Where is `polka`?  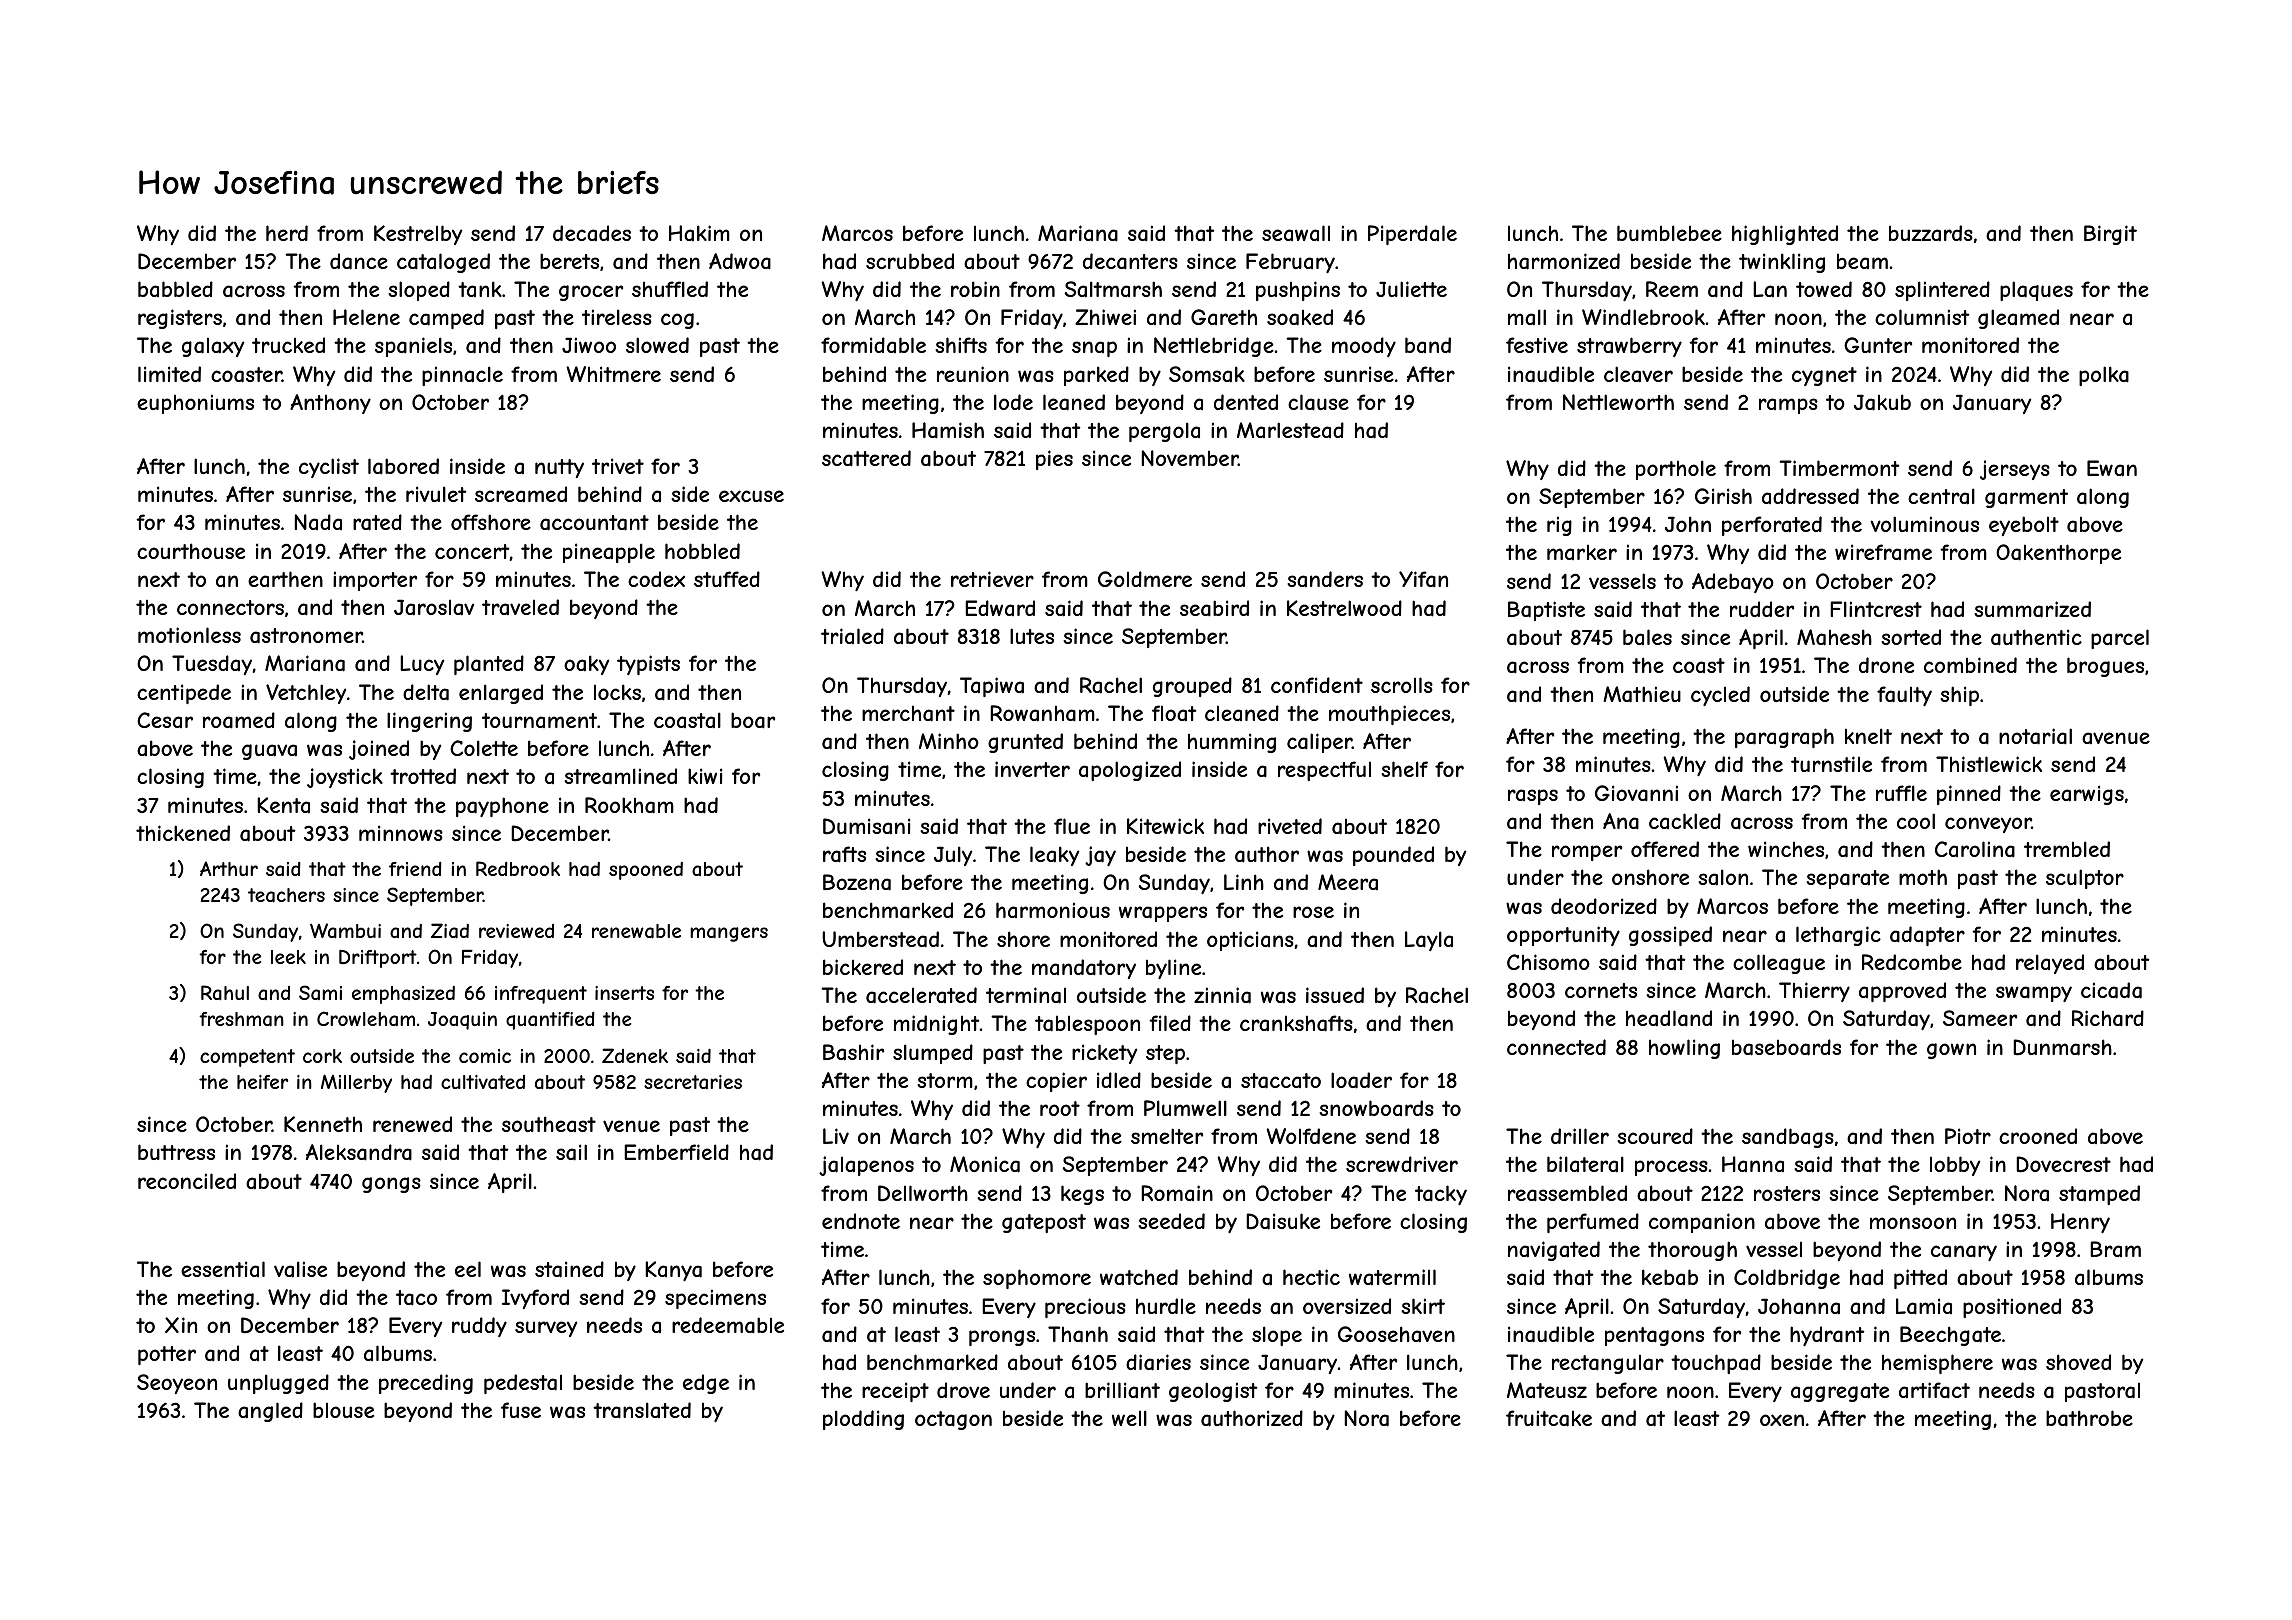
polka is located at coordinates (2104, 376).
